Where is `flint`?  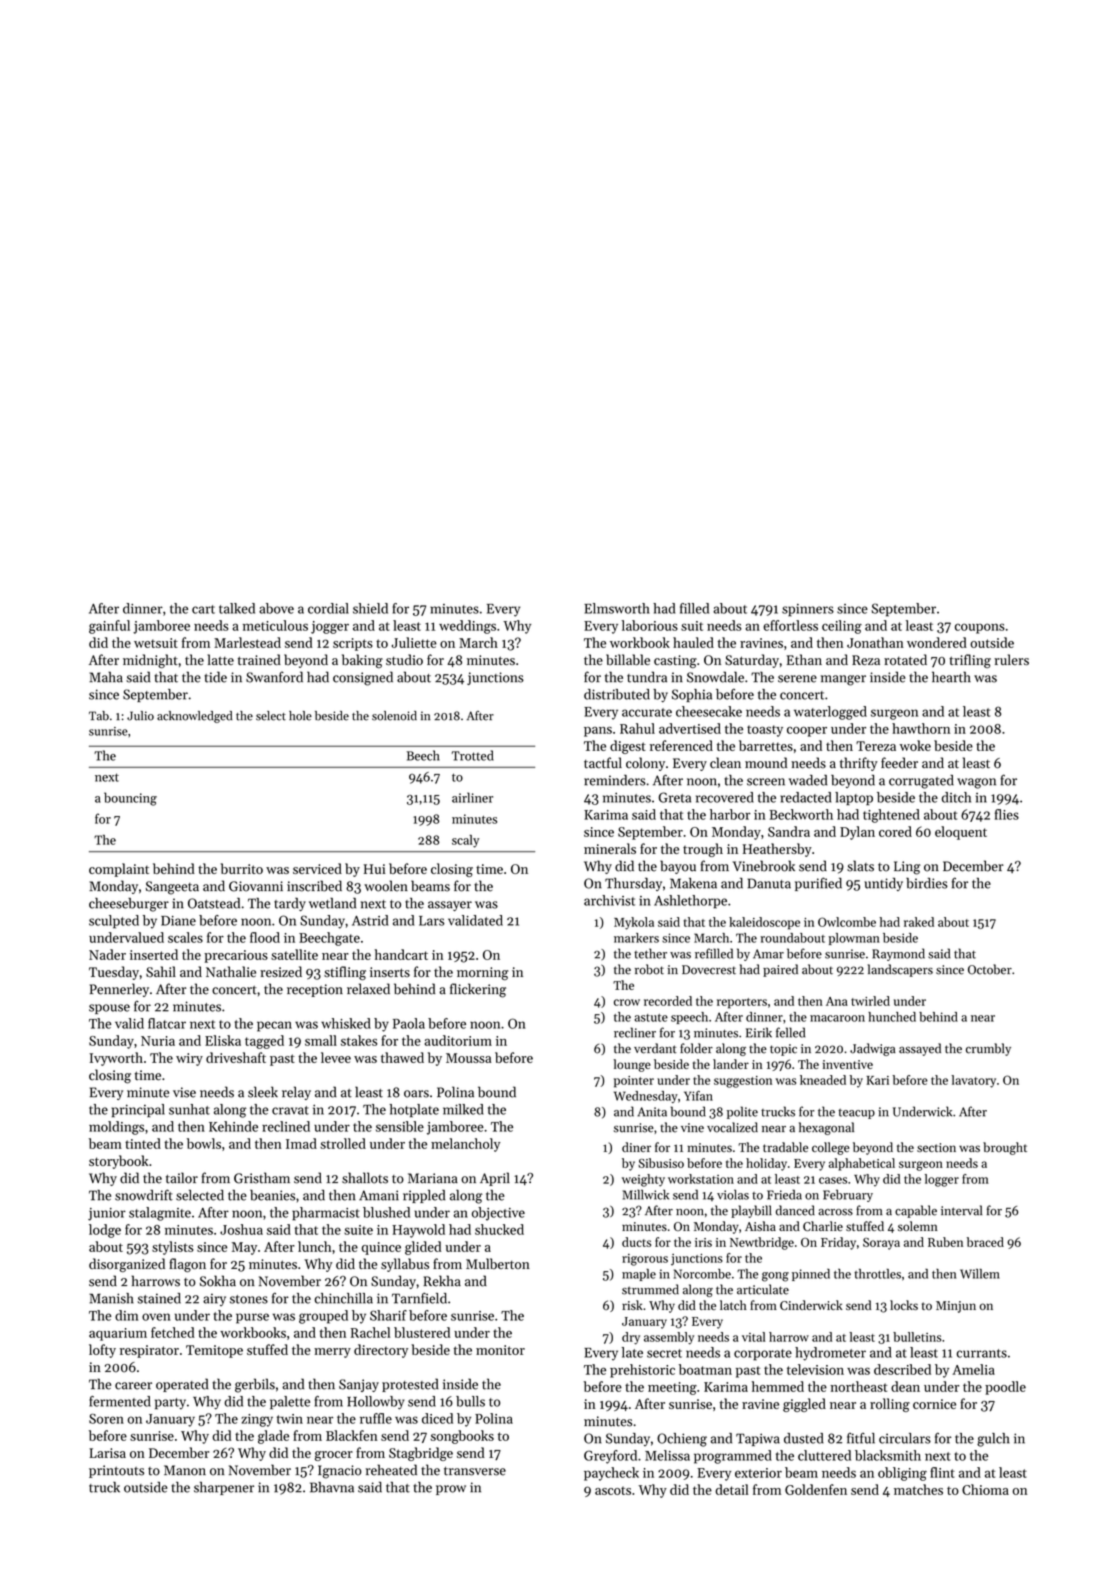
flint is located at coordinates (942, 1472).
